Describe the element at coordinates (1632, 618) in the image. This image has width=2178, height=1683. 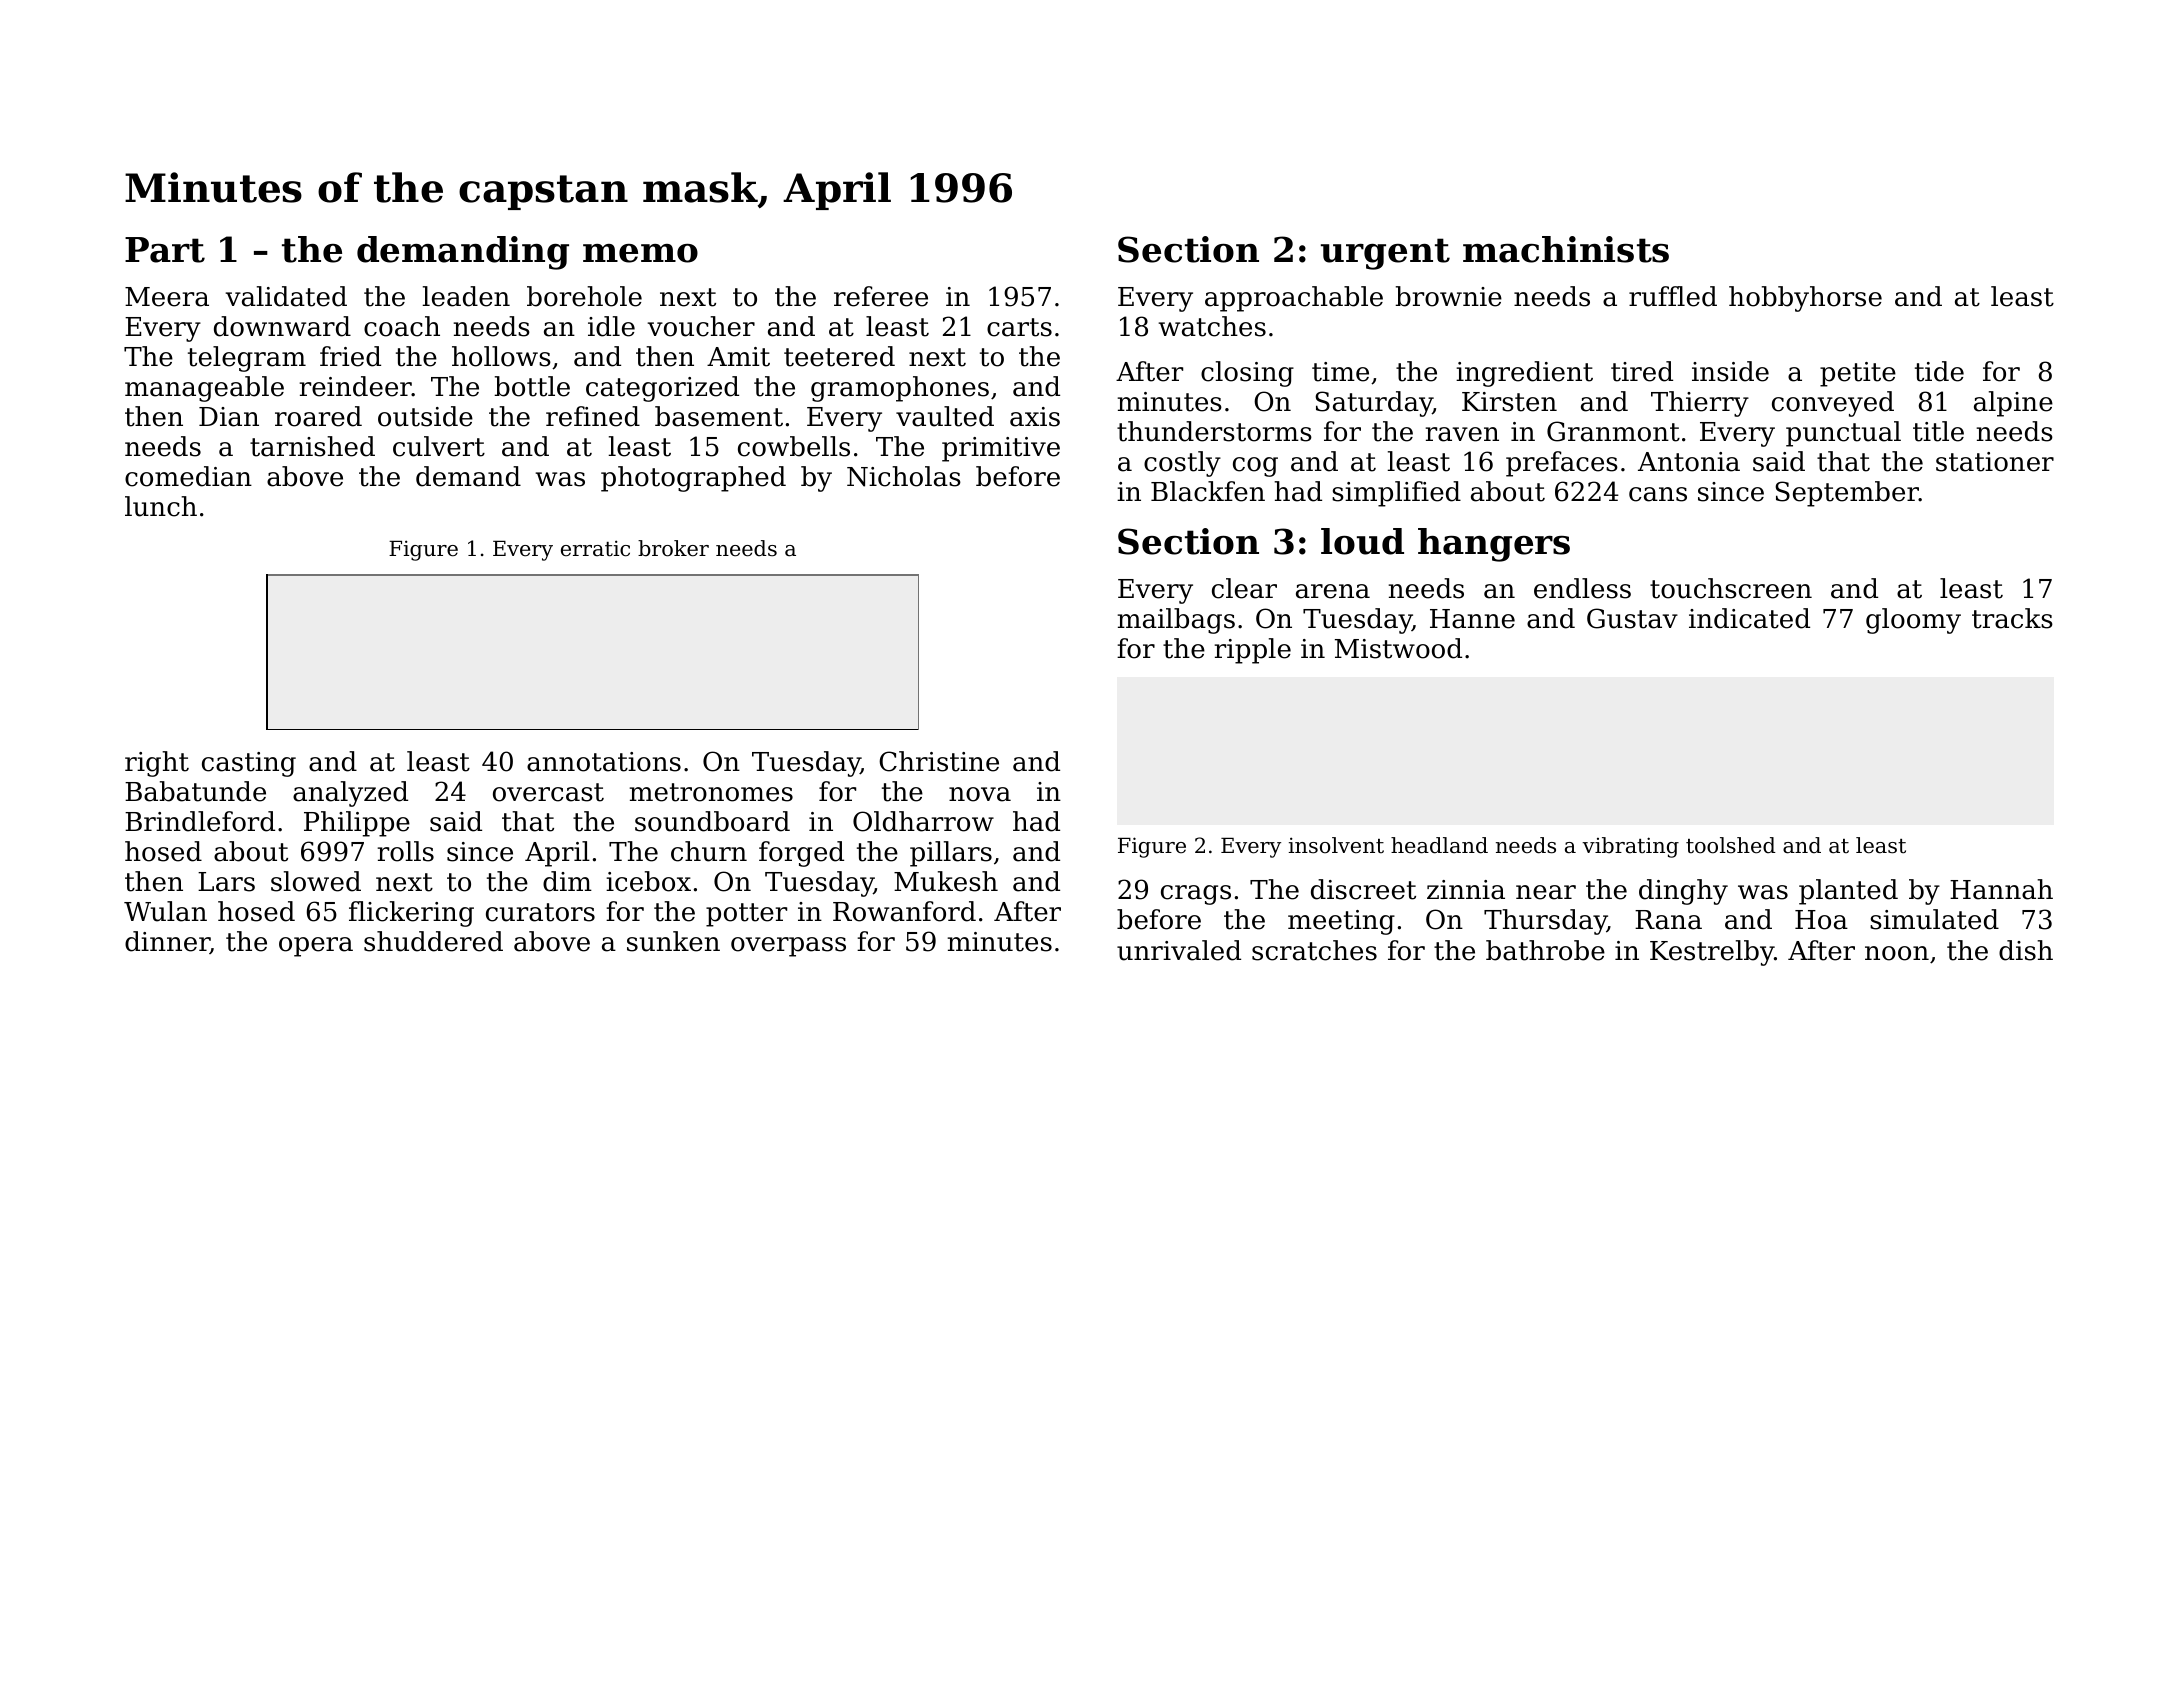
I see `Gustav` at that location.
